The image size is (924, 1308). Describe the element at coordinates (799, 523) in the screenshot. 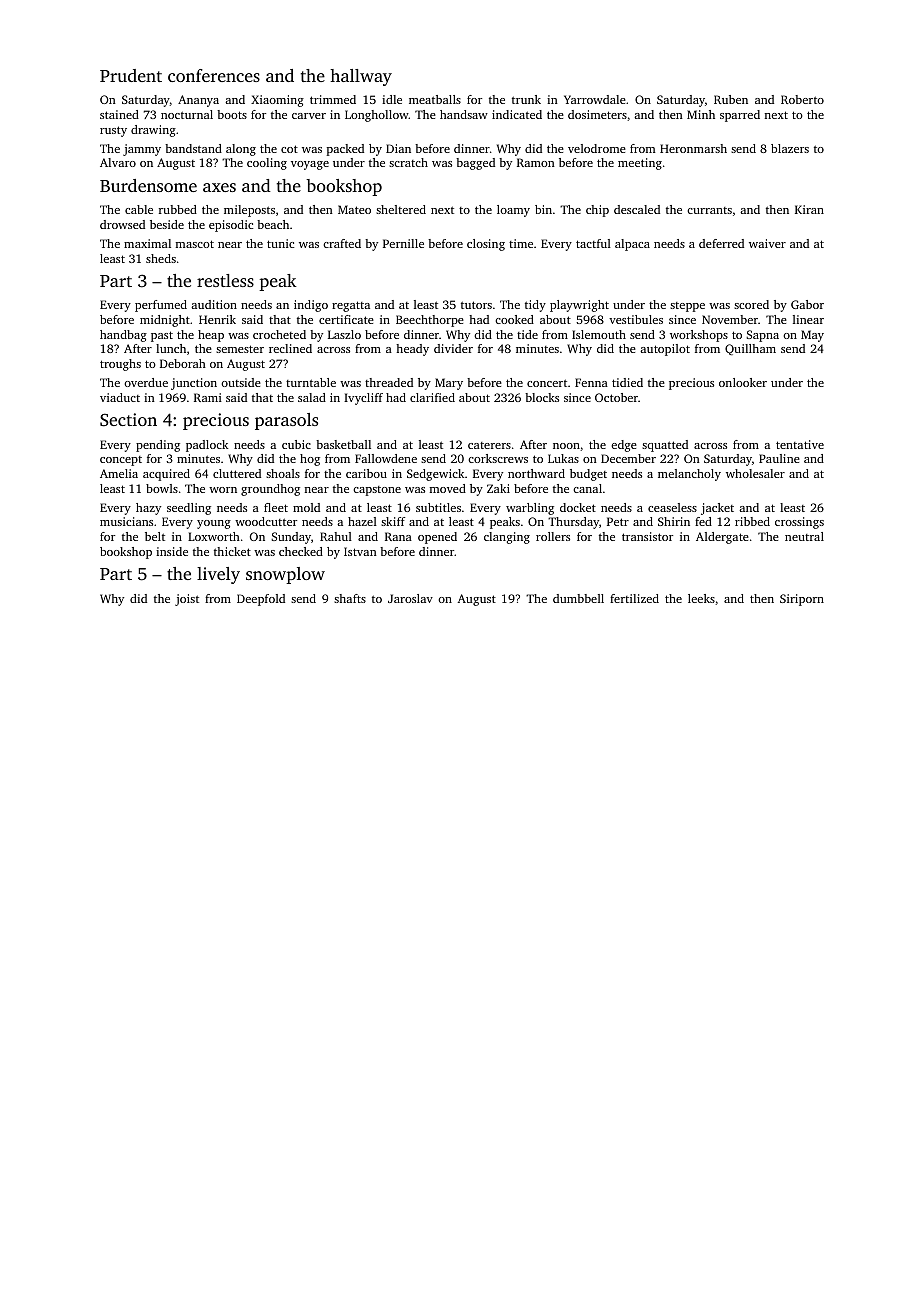

I see `crossings` at that location.
